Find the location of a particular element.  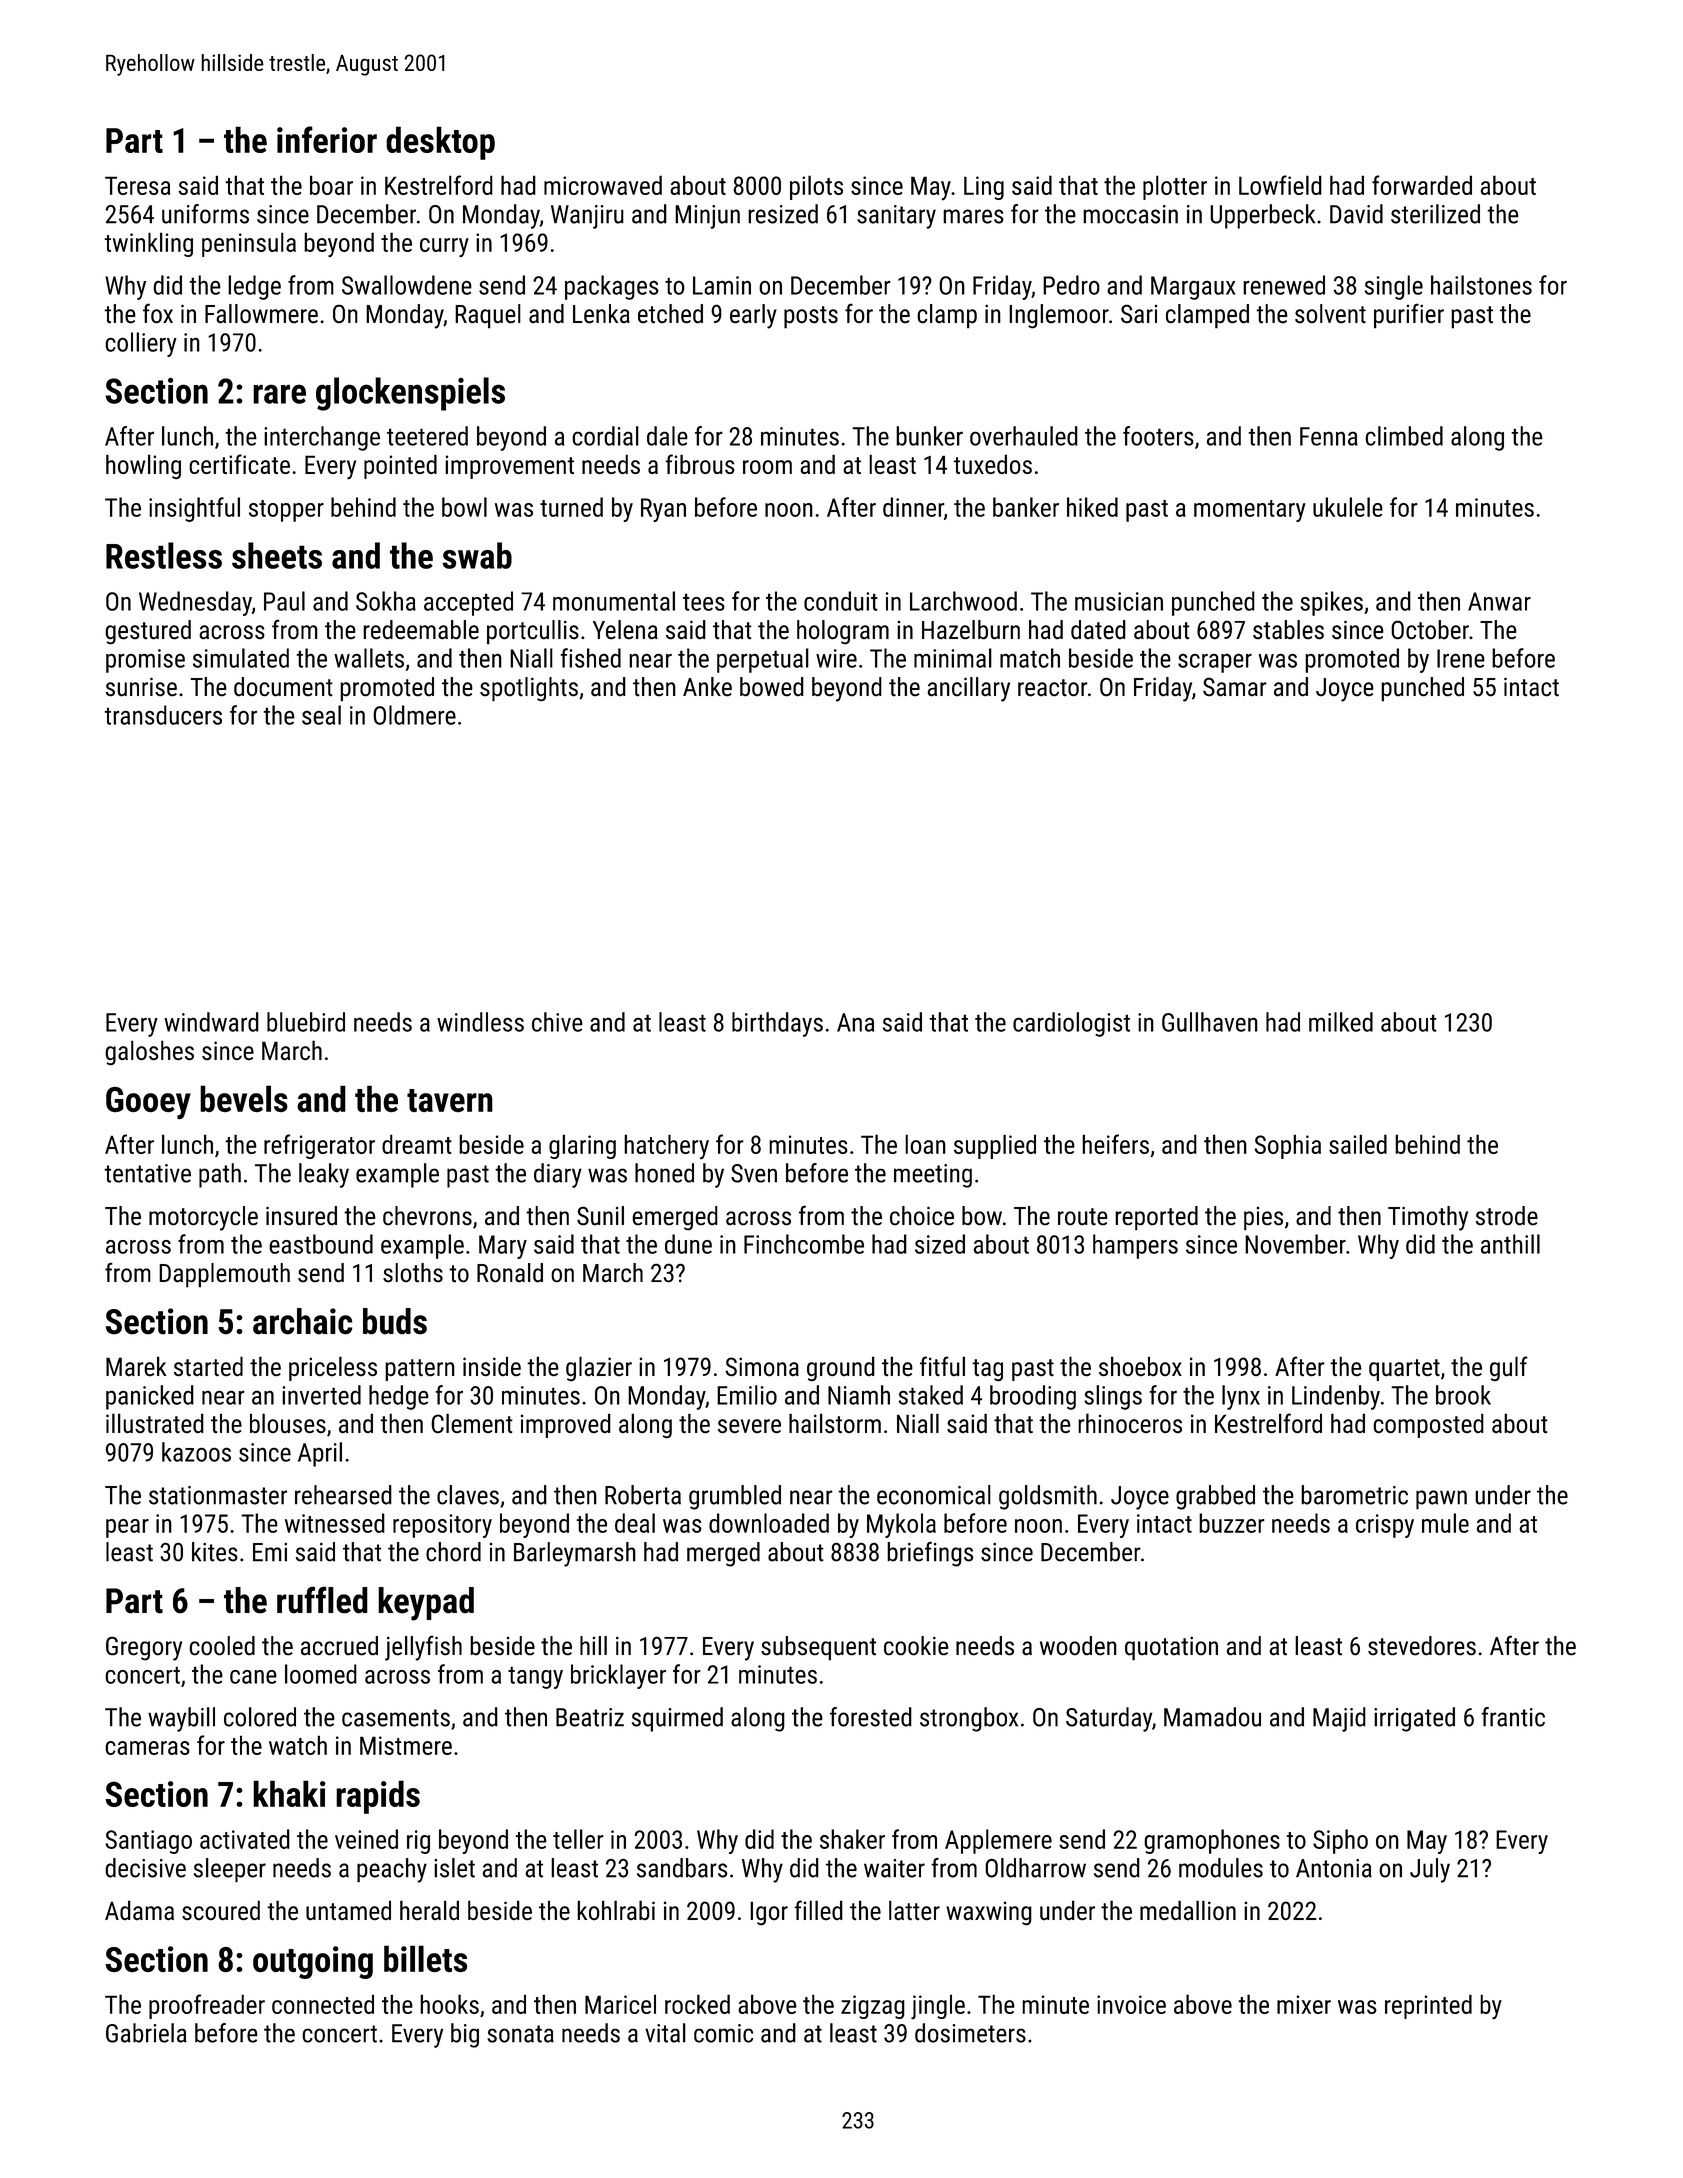

Gabriela is located at coordinates (146, 2033).
